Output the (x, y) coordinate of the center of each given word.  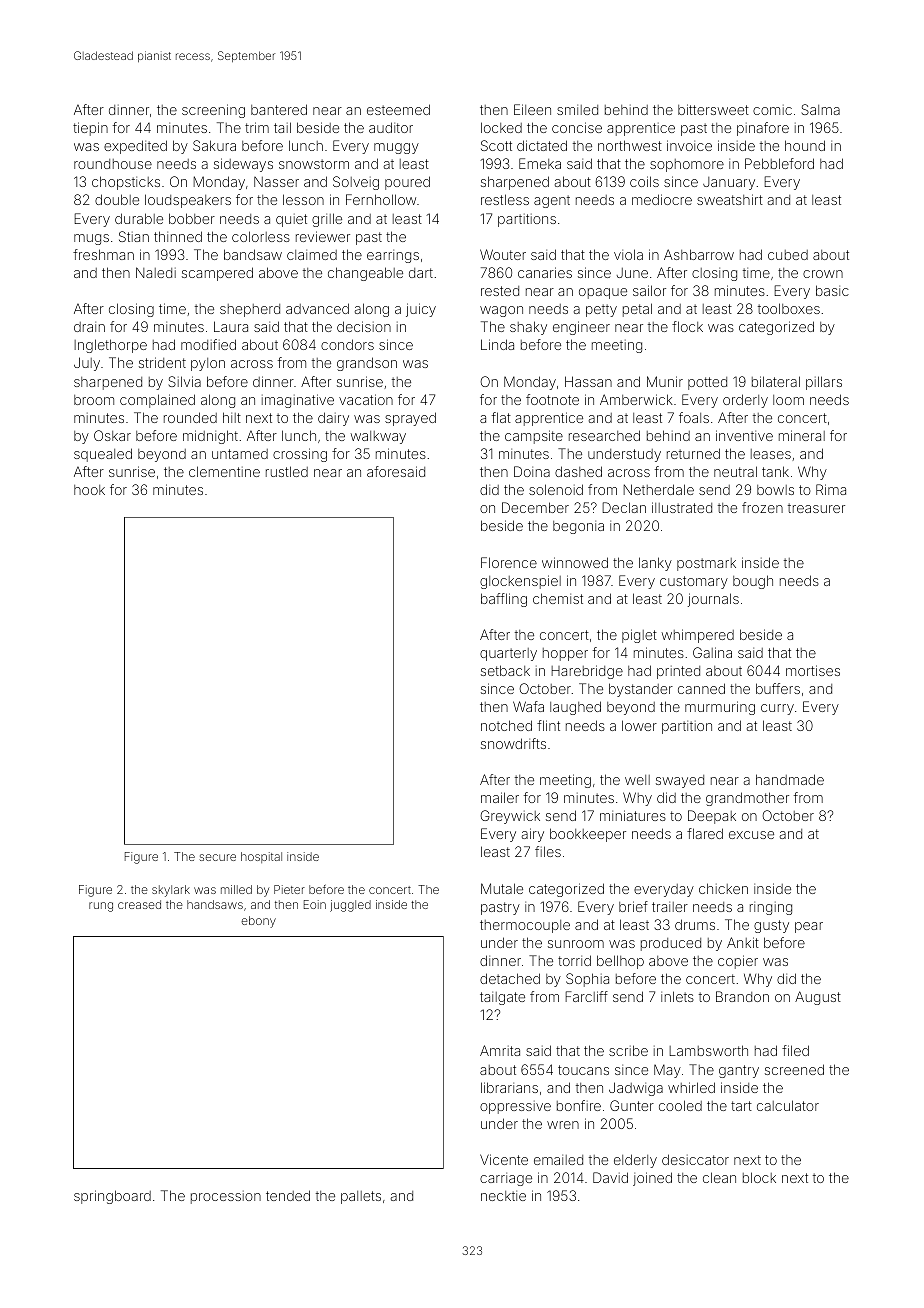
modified (208, 344)
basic (832, 290)
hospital (261, 857)
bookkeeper (588, 835)
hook (89, 490)
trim (257, 127)
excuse (751, 835)
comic (772, 110)
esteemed (398, 109)
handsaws (215, 904)
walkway (378, 437)
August (818, 998)
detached (510, 978)
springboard (112, 1197)
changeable (365, 274)
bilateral (776, 381)
